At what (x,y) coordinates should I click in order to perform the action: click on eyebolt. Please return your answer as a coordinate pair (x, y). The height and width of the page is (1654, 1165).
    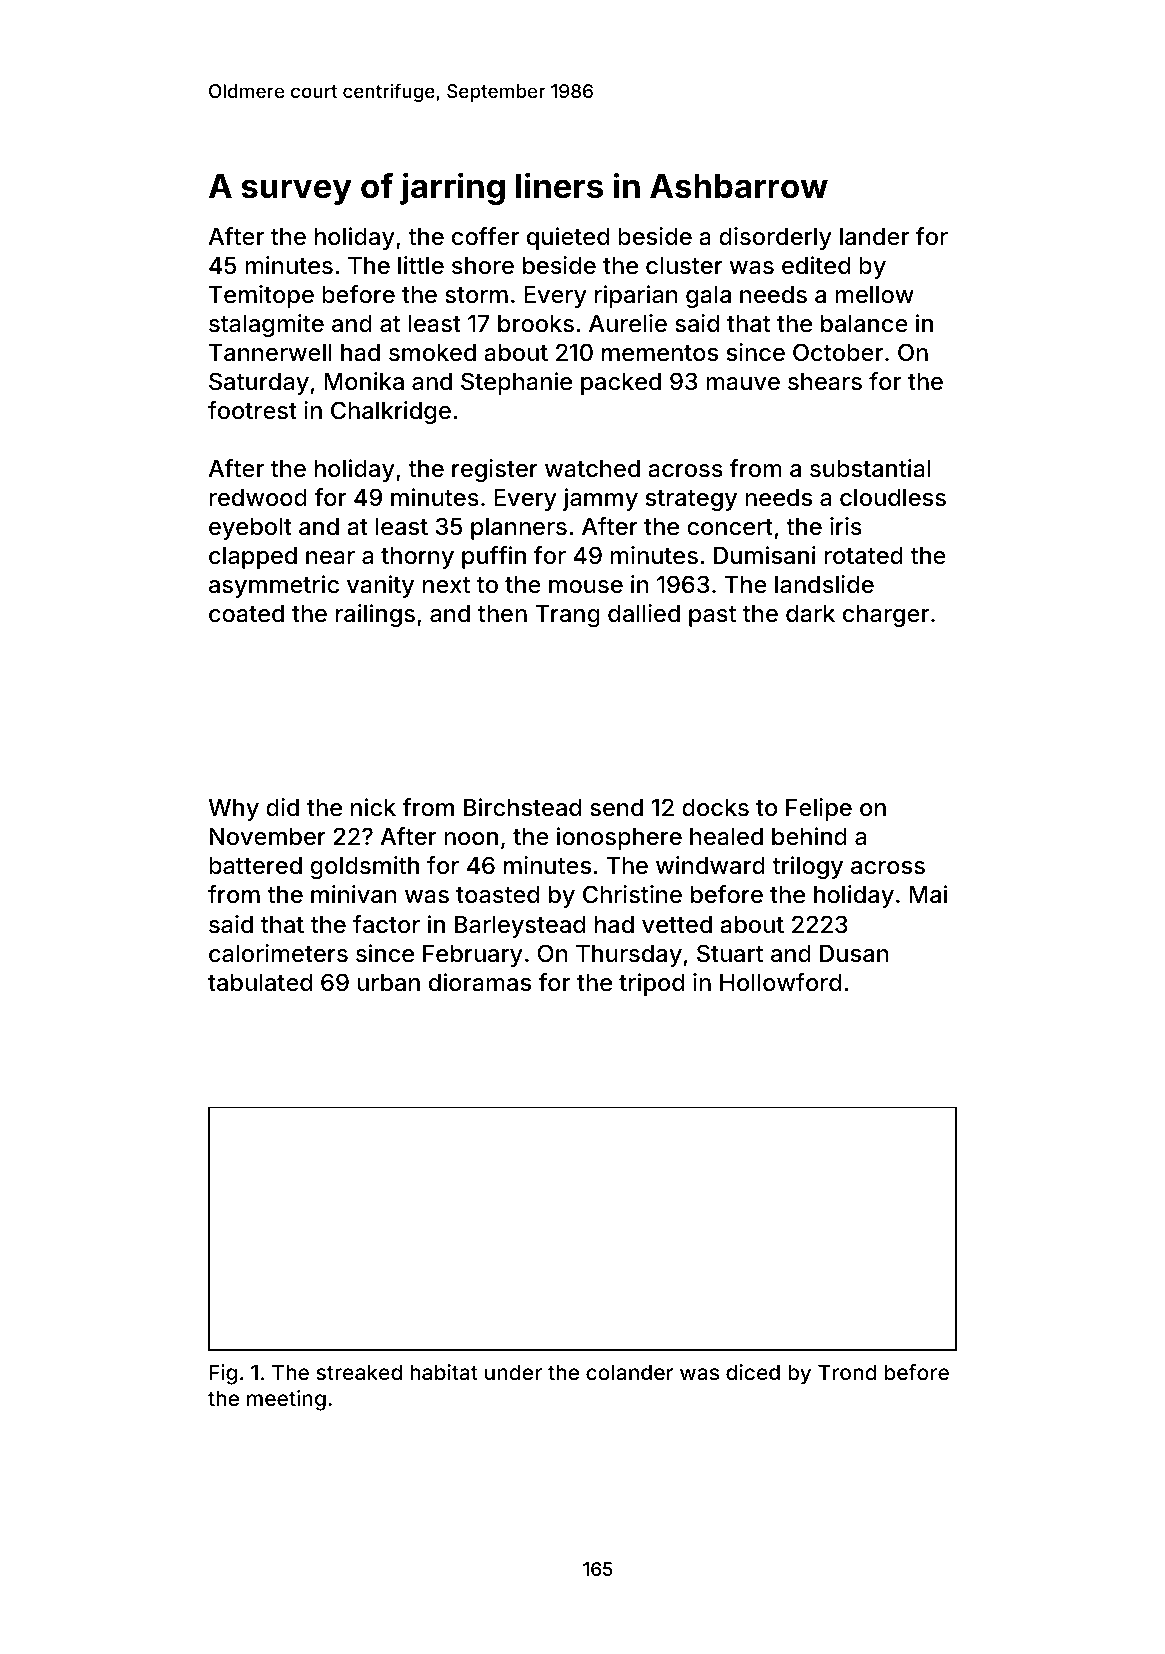
    Looking at the image, I should click on (250, 529).
